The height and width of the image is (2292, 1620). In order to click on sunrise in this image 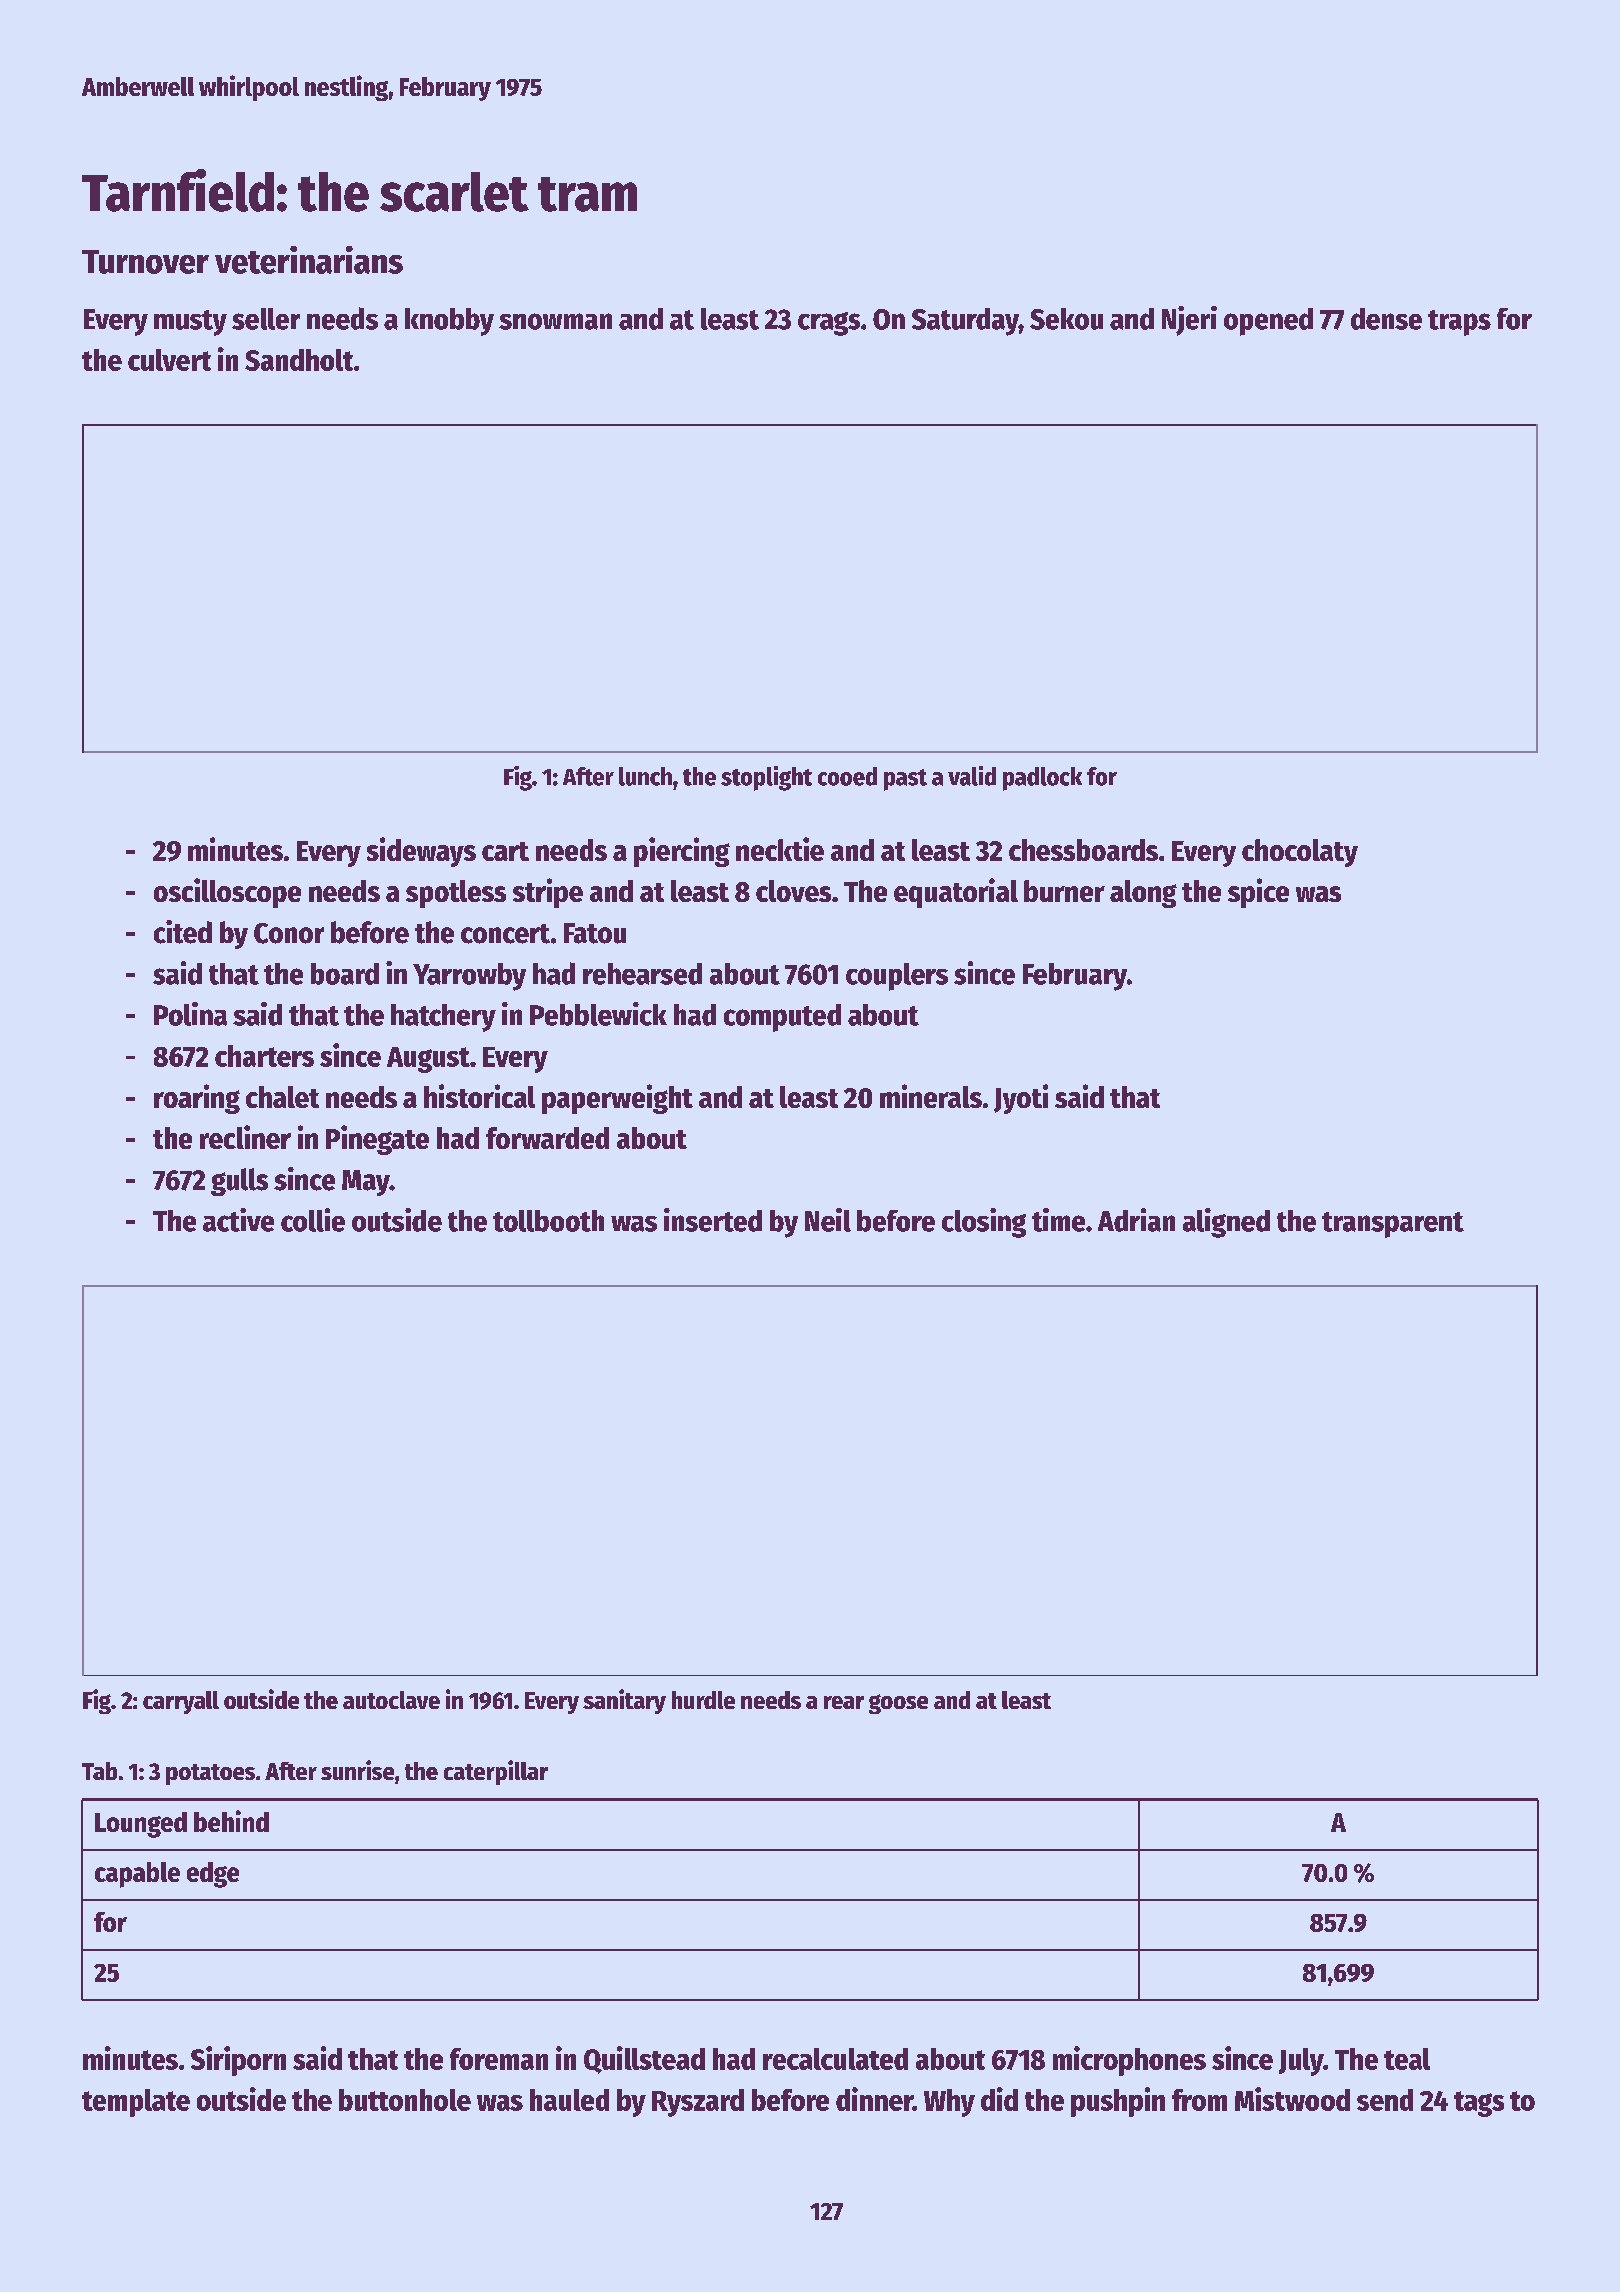, I will do `click(357, 1770)`.
